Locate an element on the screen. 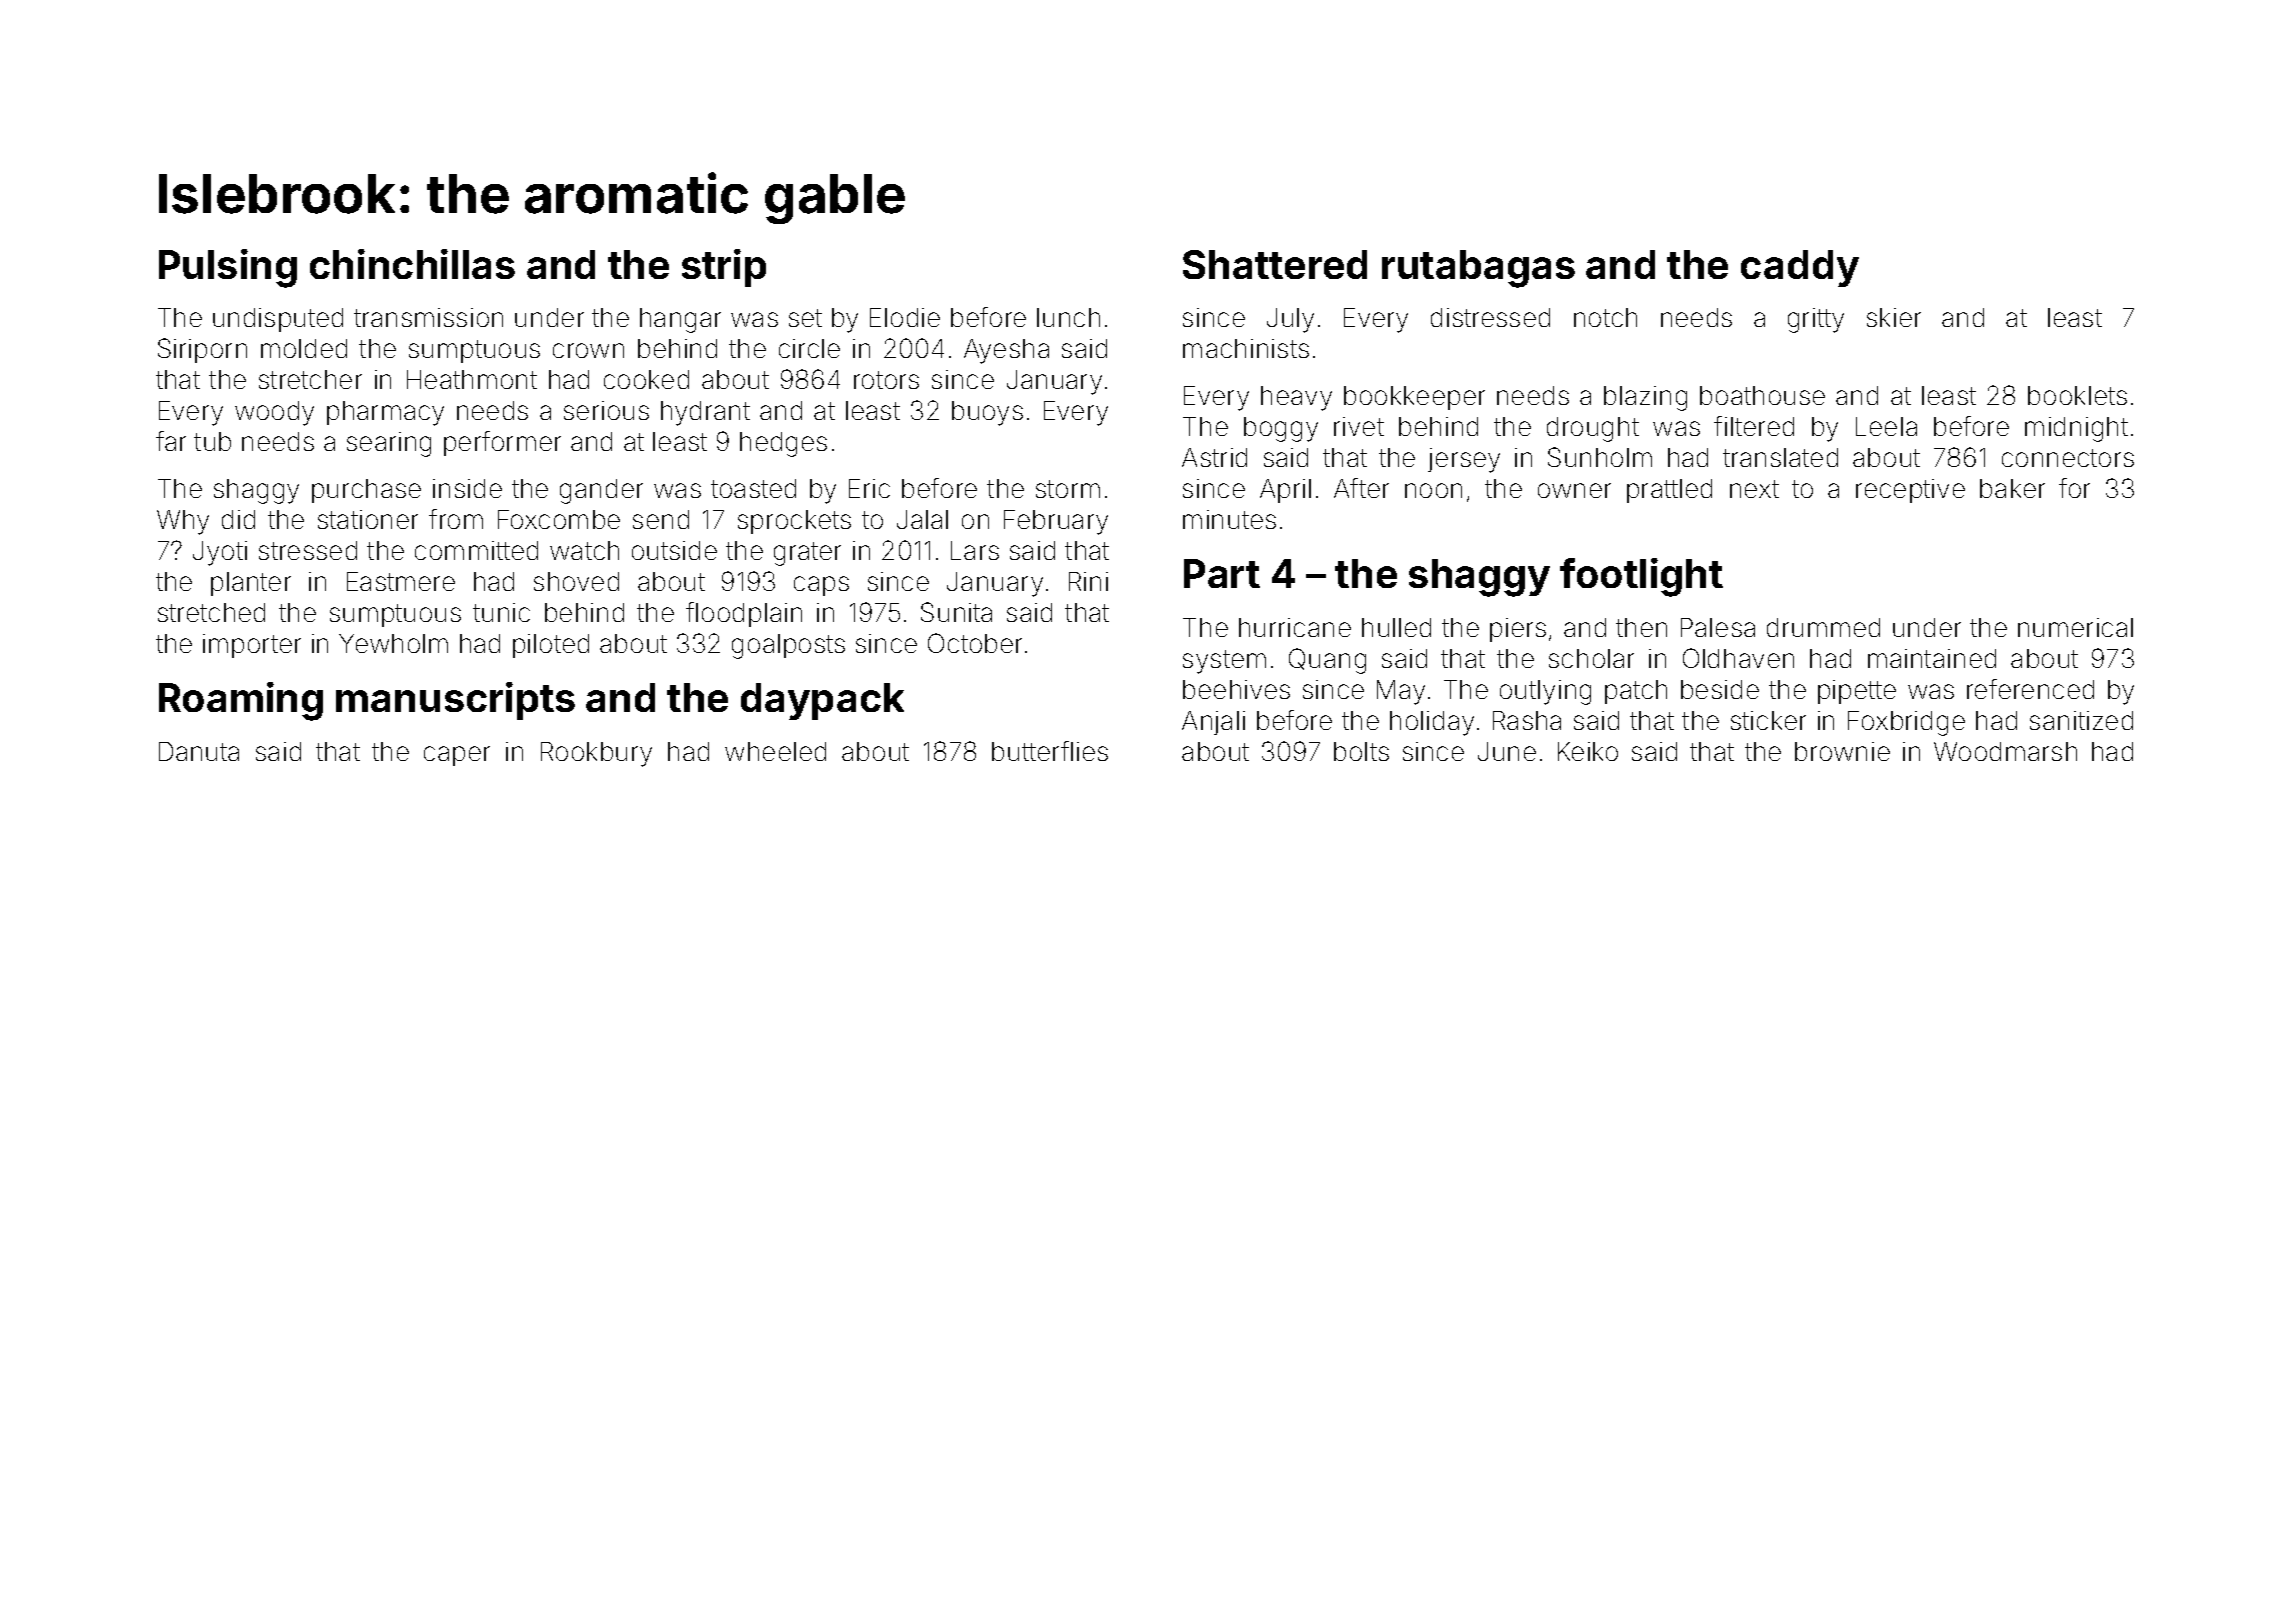  strip is located at coordinates (724, 268).
